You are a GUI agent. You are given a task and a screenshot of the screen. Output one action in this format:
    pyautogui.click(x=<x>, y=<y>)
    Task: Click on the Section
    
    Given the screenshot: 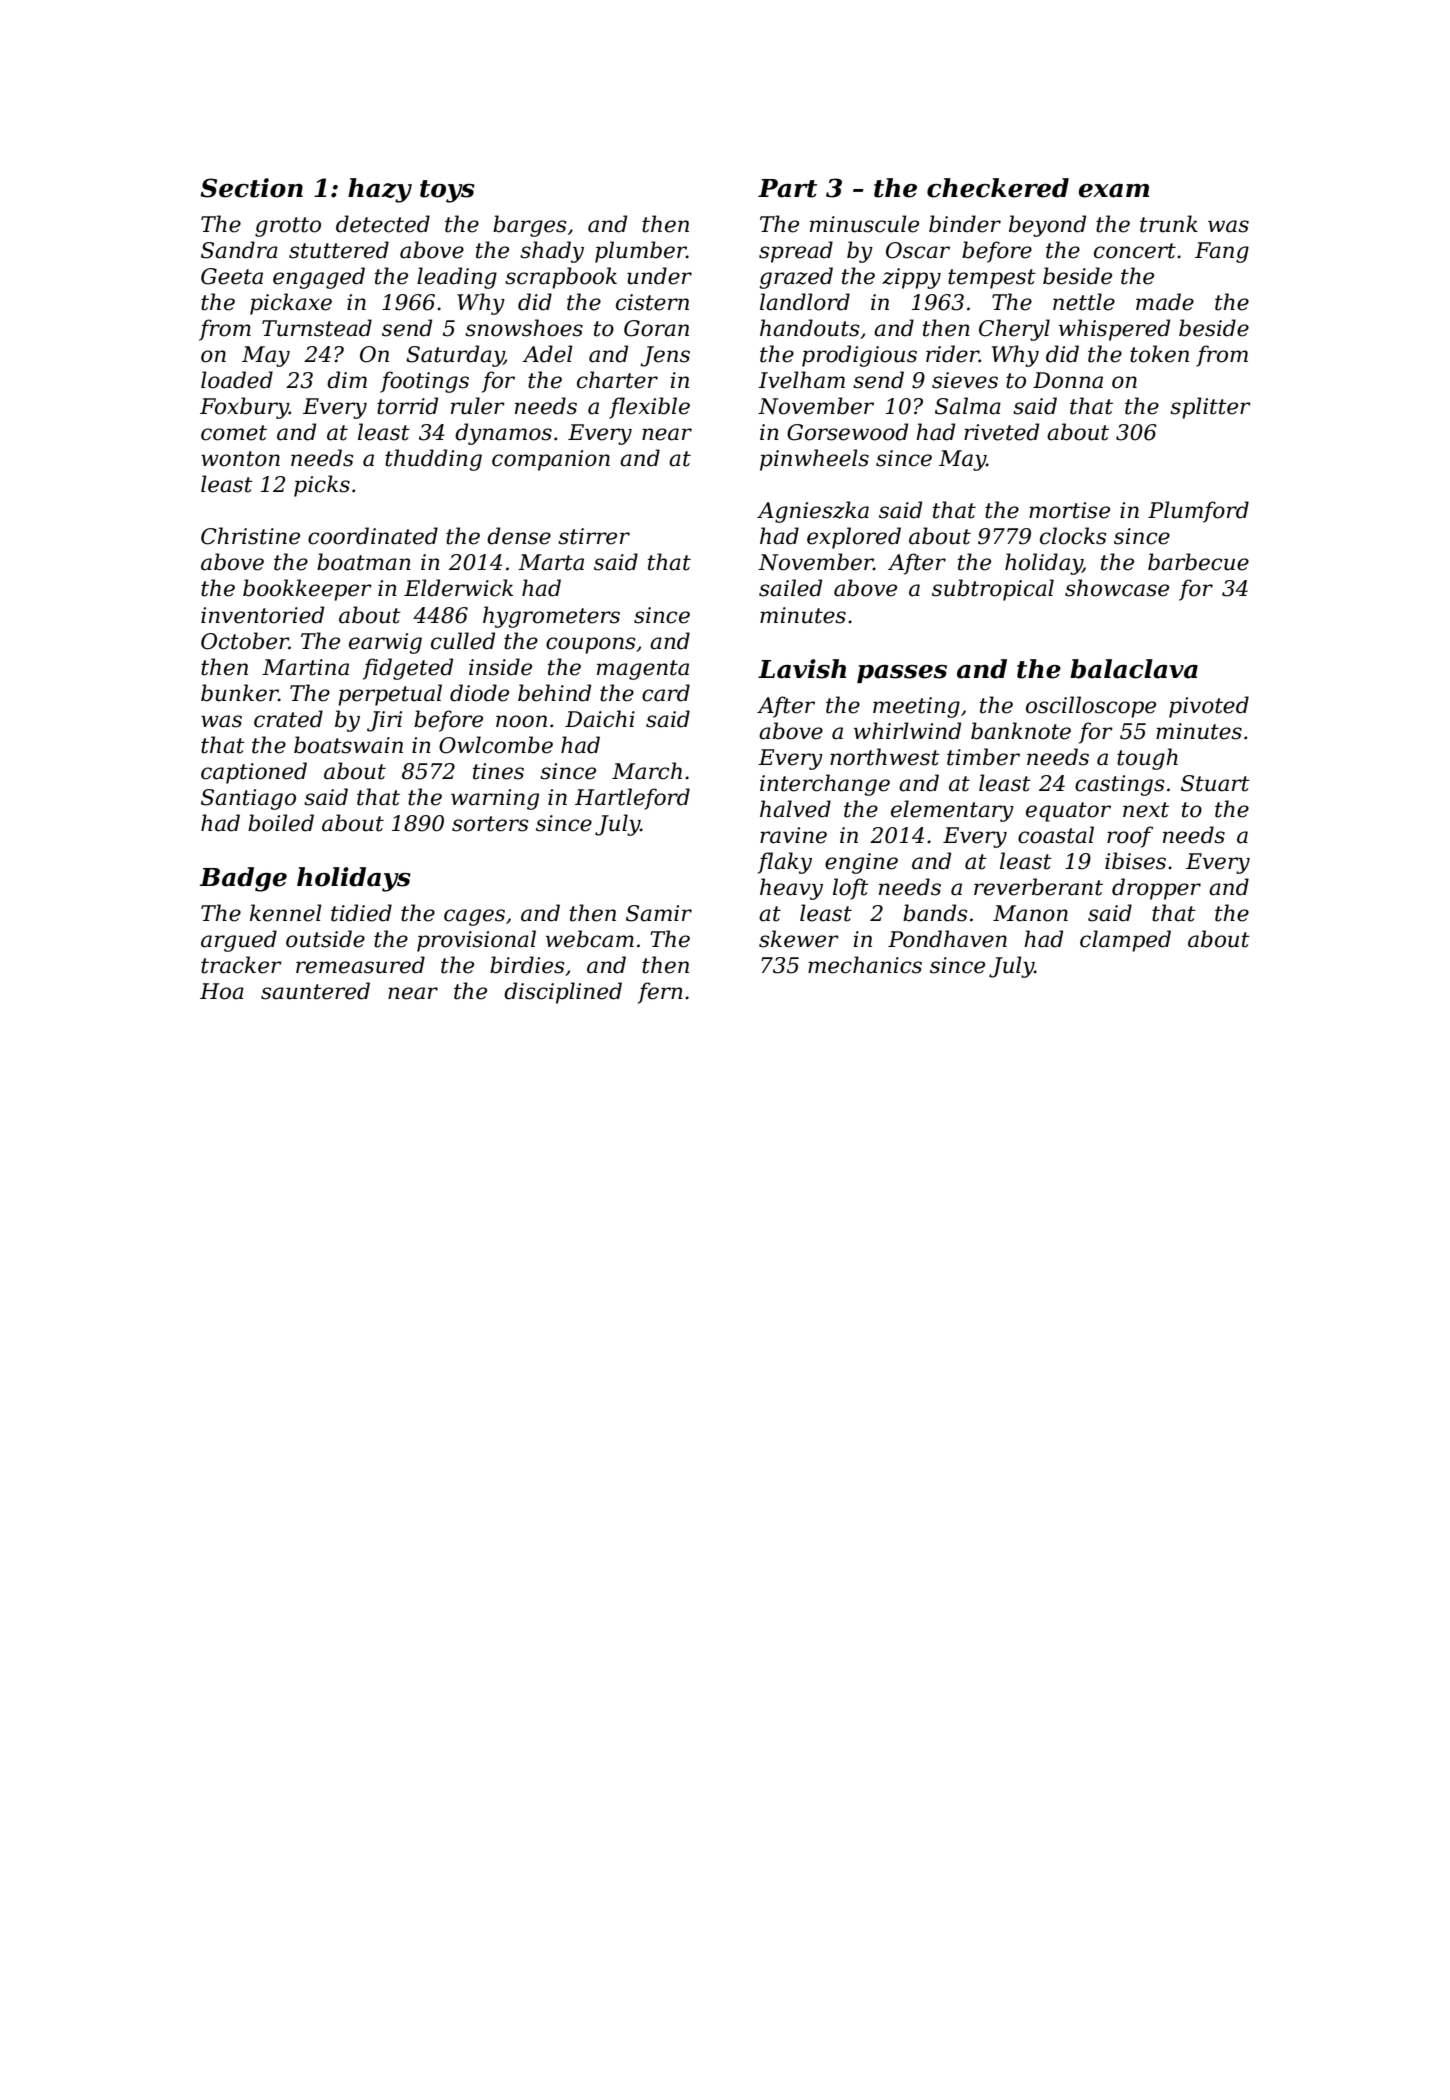 What is the action you would take?
    pyautogui.click(x=251, y=188)
